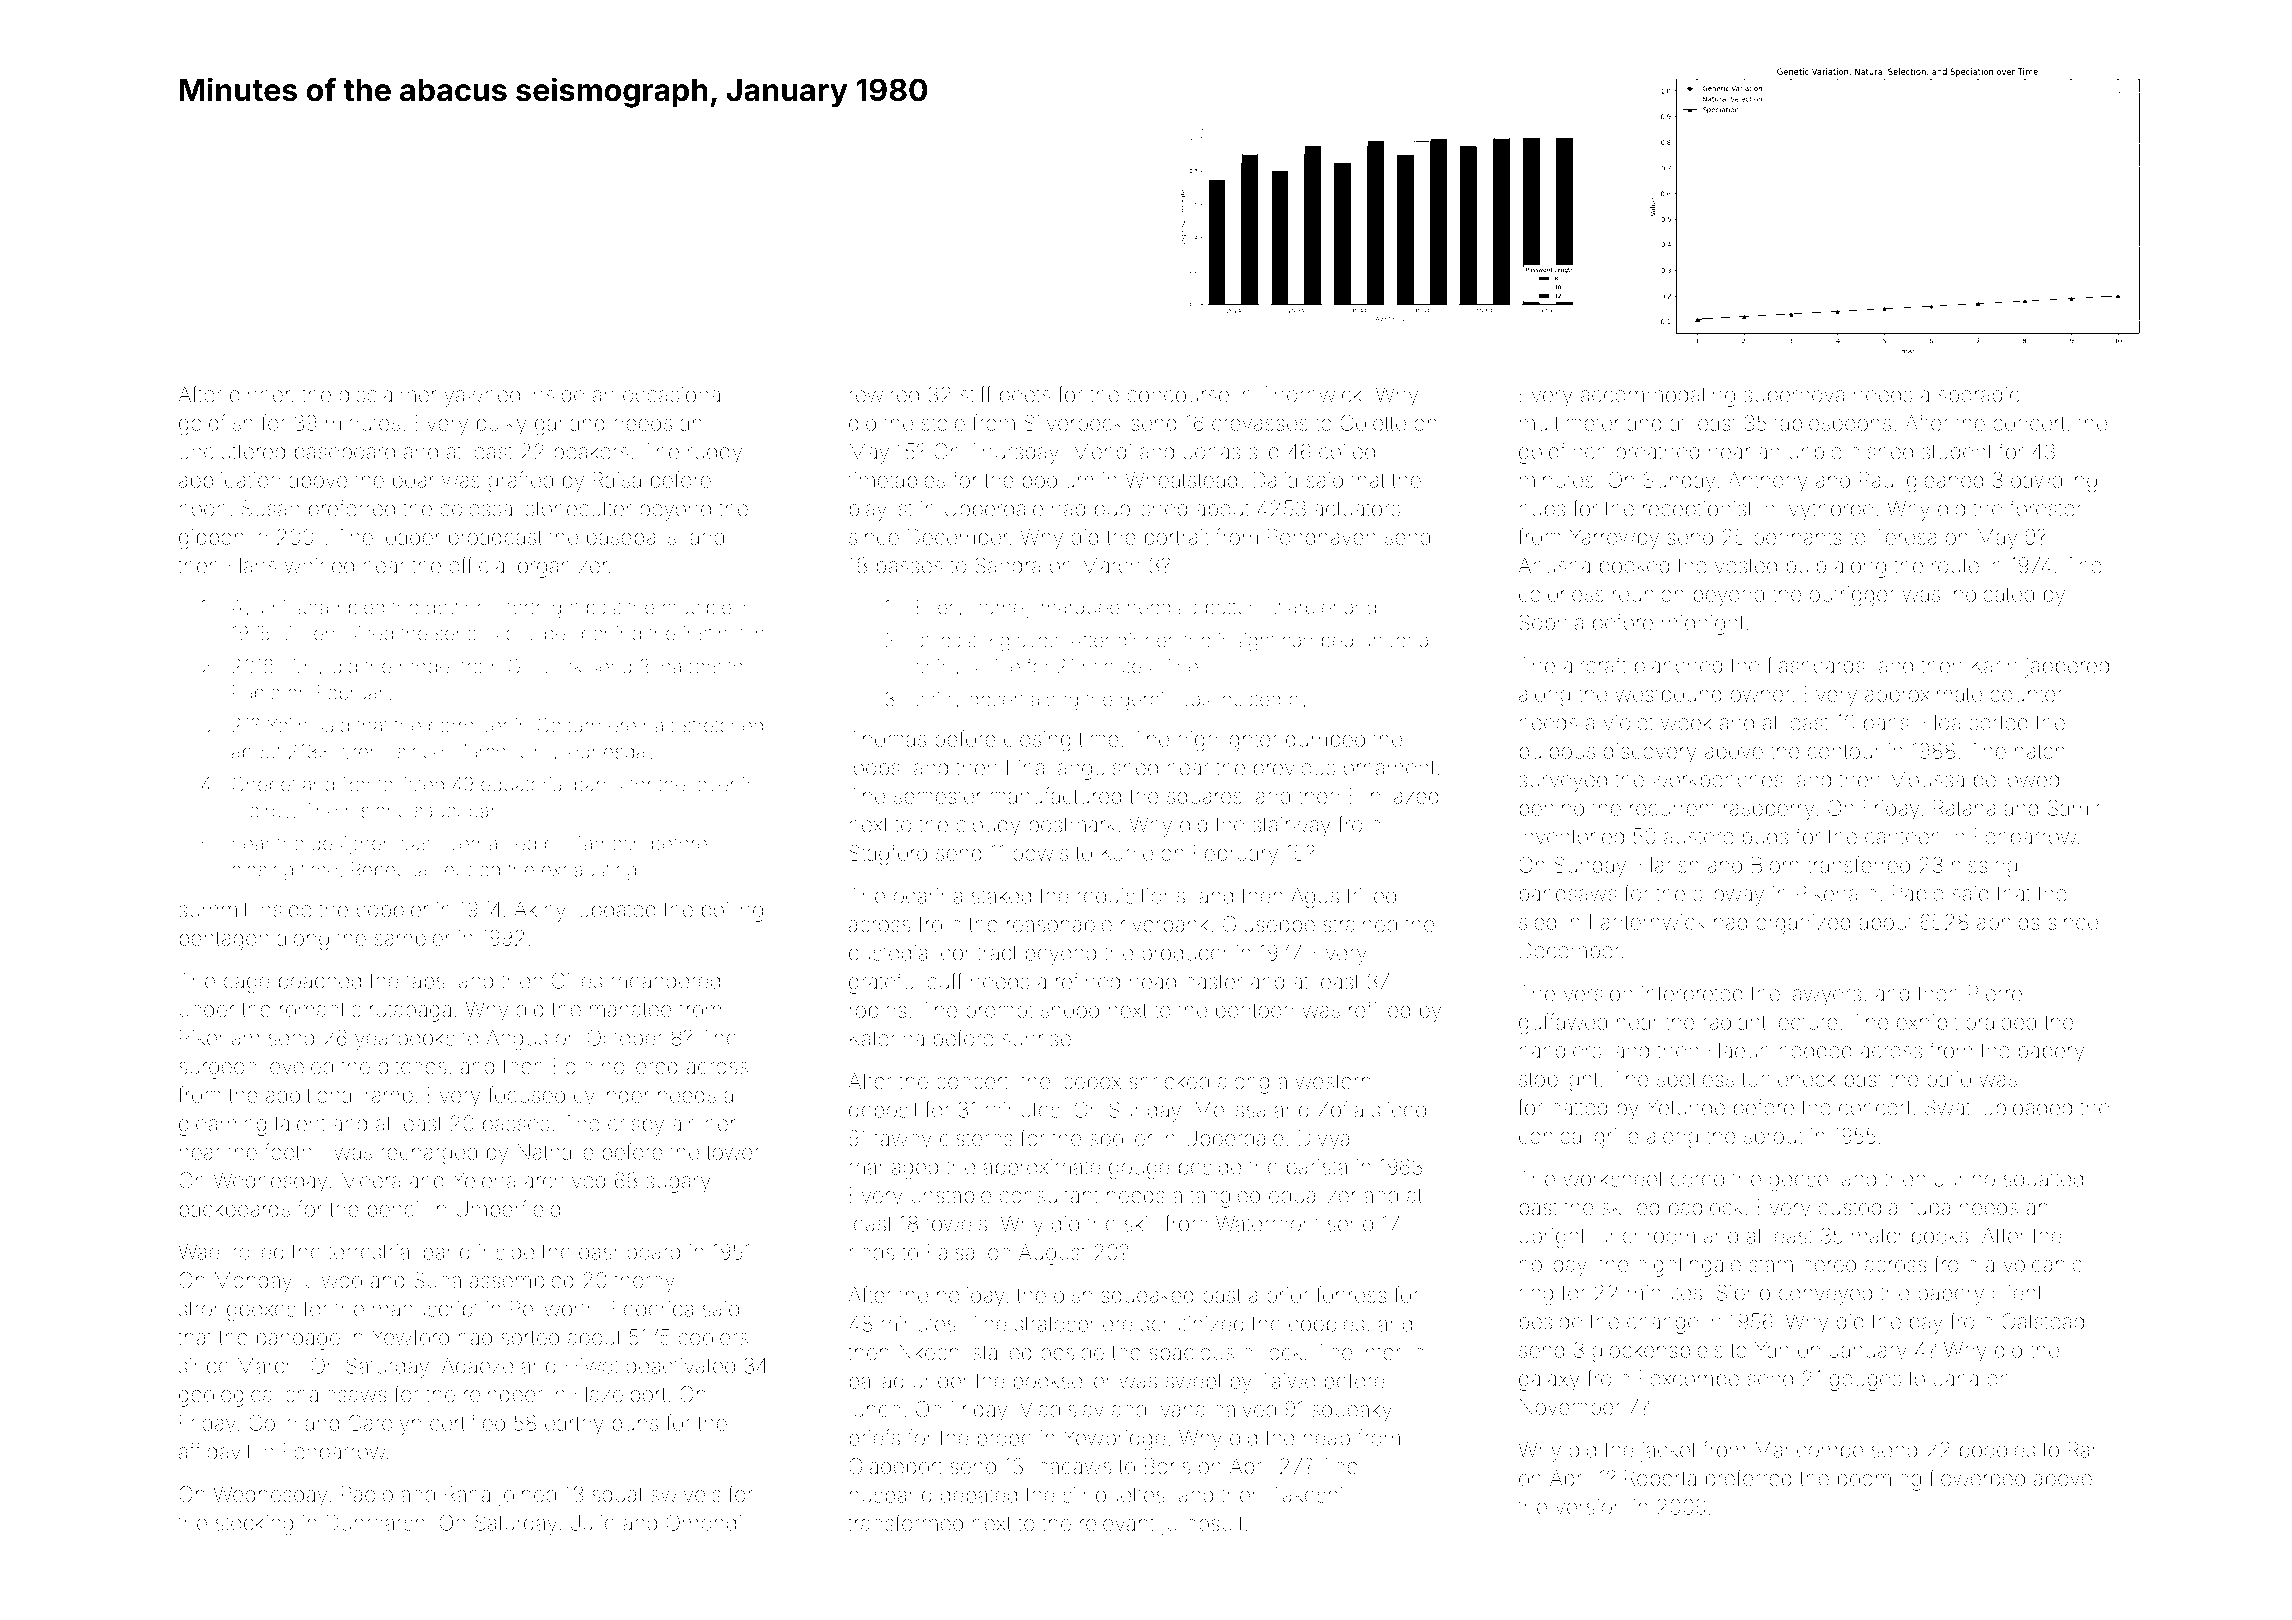 This screenshot has width=2292, height=1620. I want to click on terrestrial, so click(371, 1252).
